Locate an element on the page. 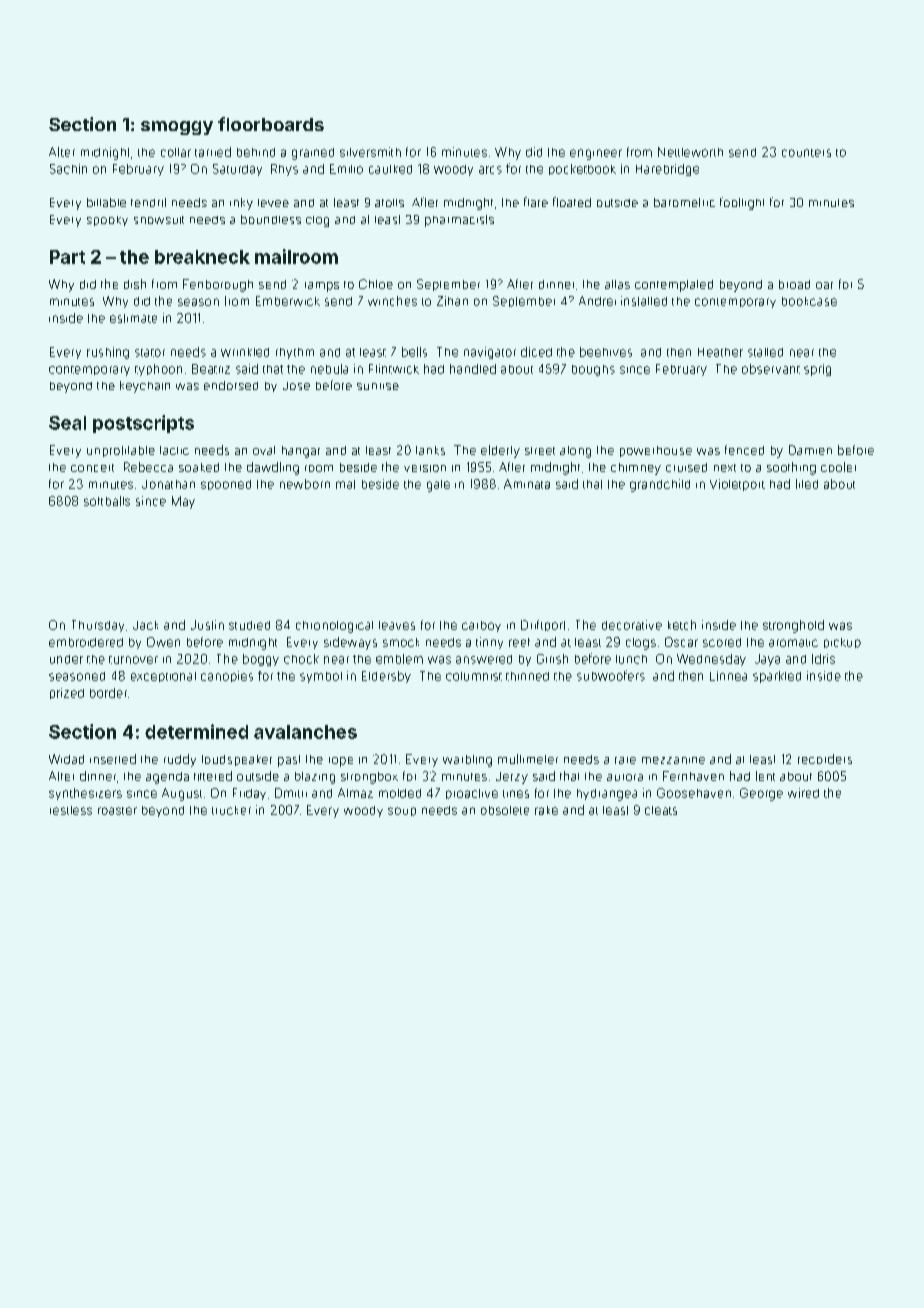  typhoon is located at coordinates (158, 370).
